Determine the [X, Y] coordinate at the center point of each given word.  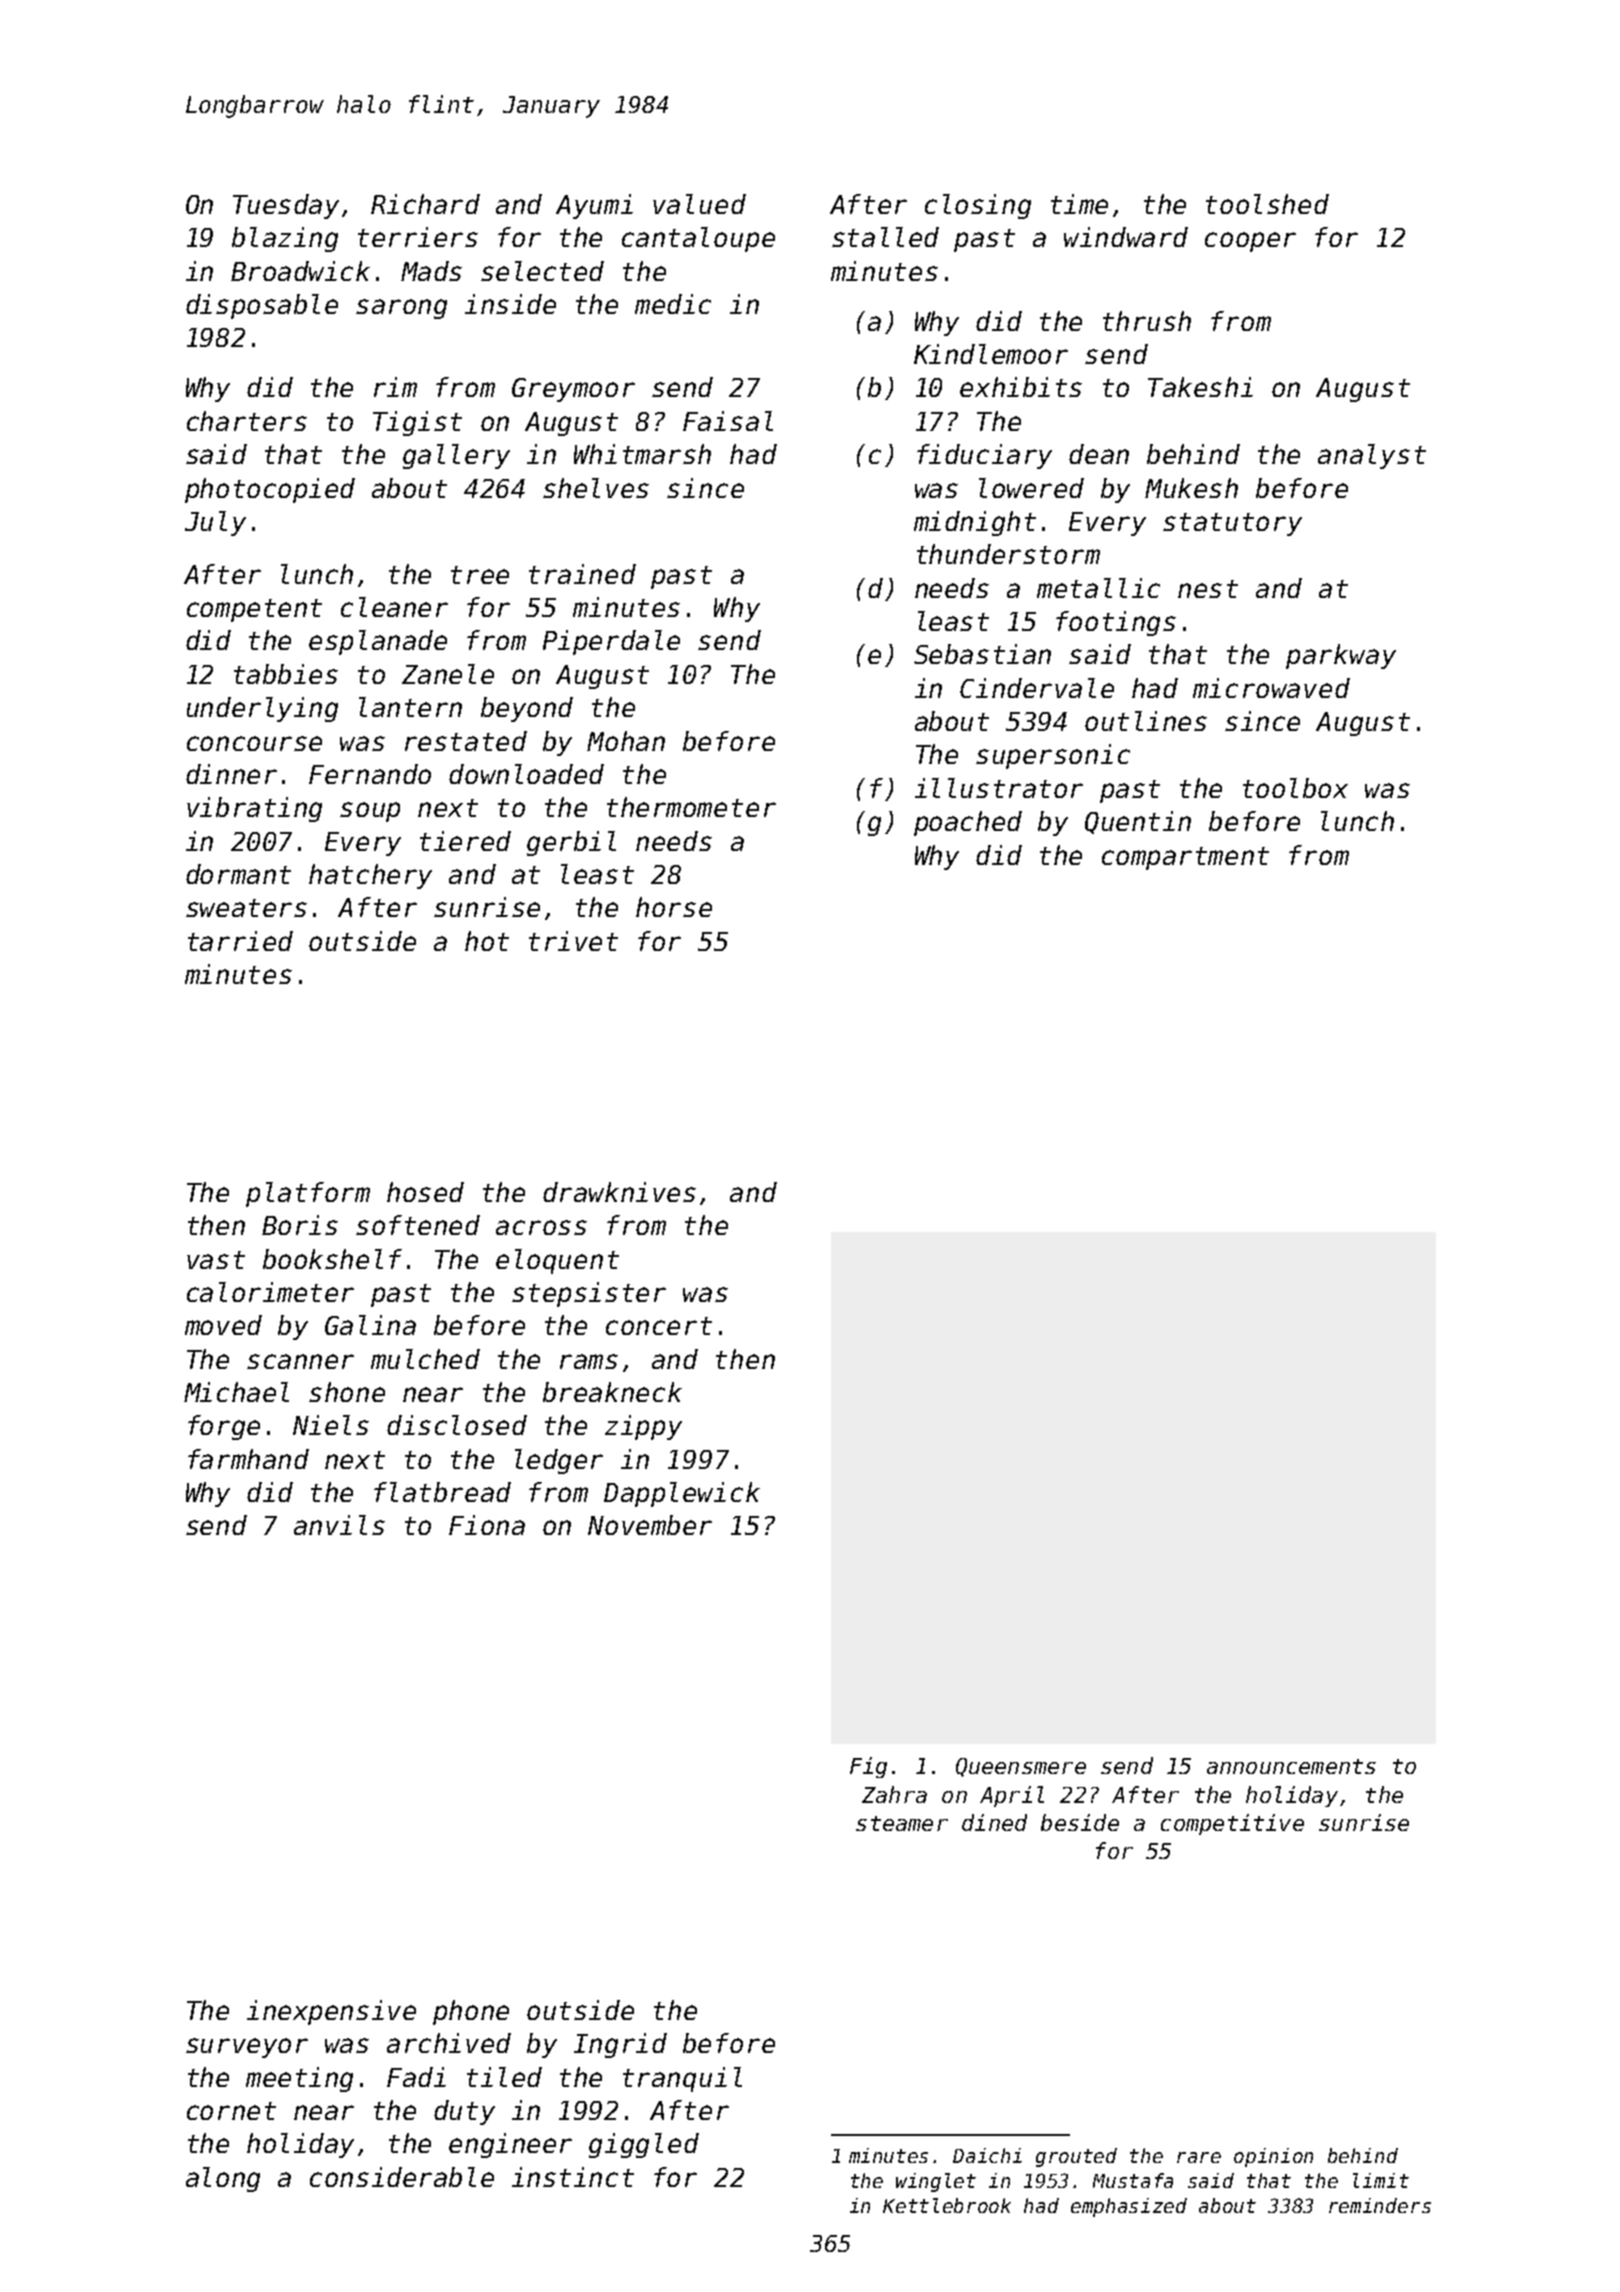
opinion [1273, 2157]
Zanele [448, 674]
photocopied [270, 490]
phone [471, 2012]
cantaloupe [698, 239]
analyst [1372, 456]
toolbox [1295, 788]
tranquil [682, 2079]
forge [224, 1427]
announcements [1291, 1766]
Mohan [626, 741]
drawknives [619, 1192]
